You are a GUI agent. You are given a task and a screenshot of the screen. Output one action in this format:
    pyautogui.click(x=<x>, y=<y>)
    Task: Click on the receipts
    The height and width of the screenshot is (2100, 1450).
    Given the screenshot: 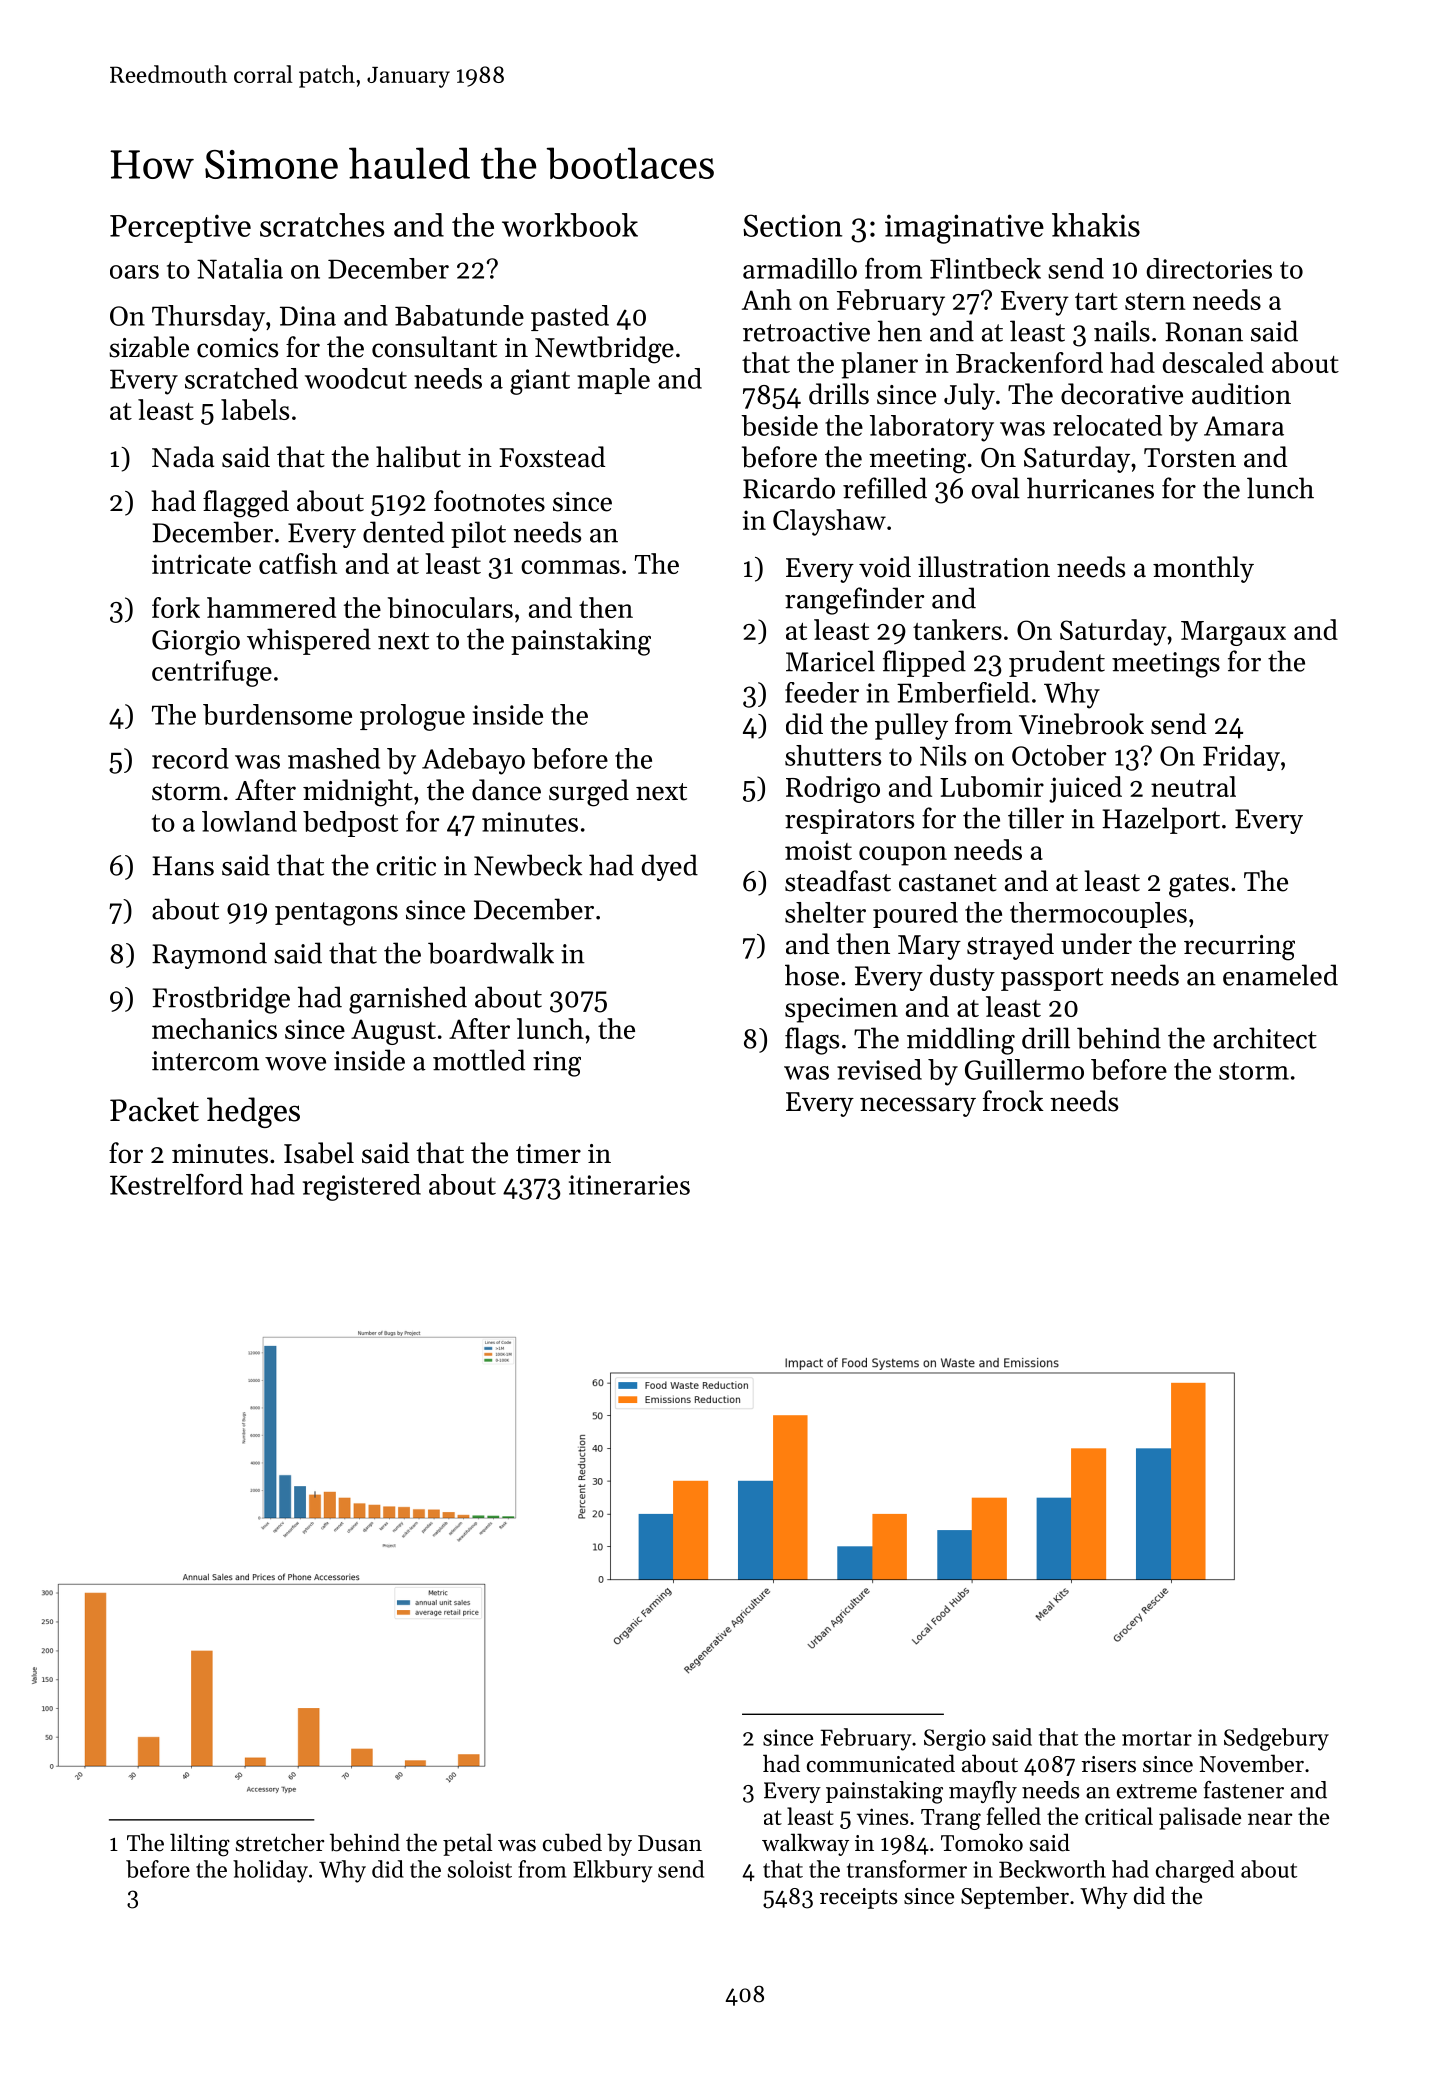 What is the action you would take?
    pyautogui.click(x=858, y=1898)
